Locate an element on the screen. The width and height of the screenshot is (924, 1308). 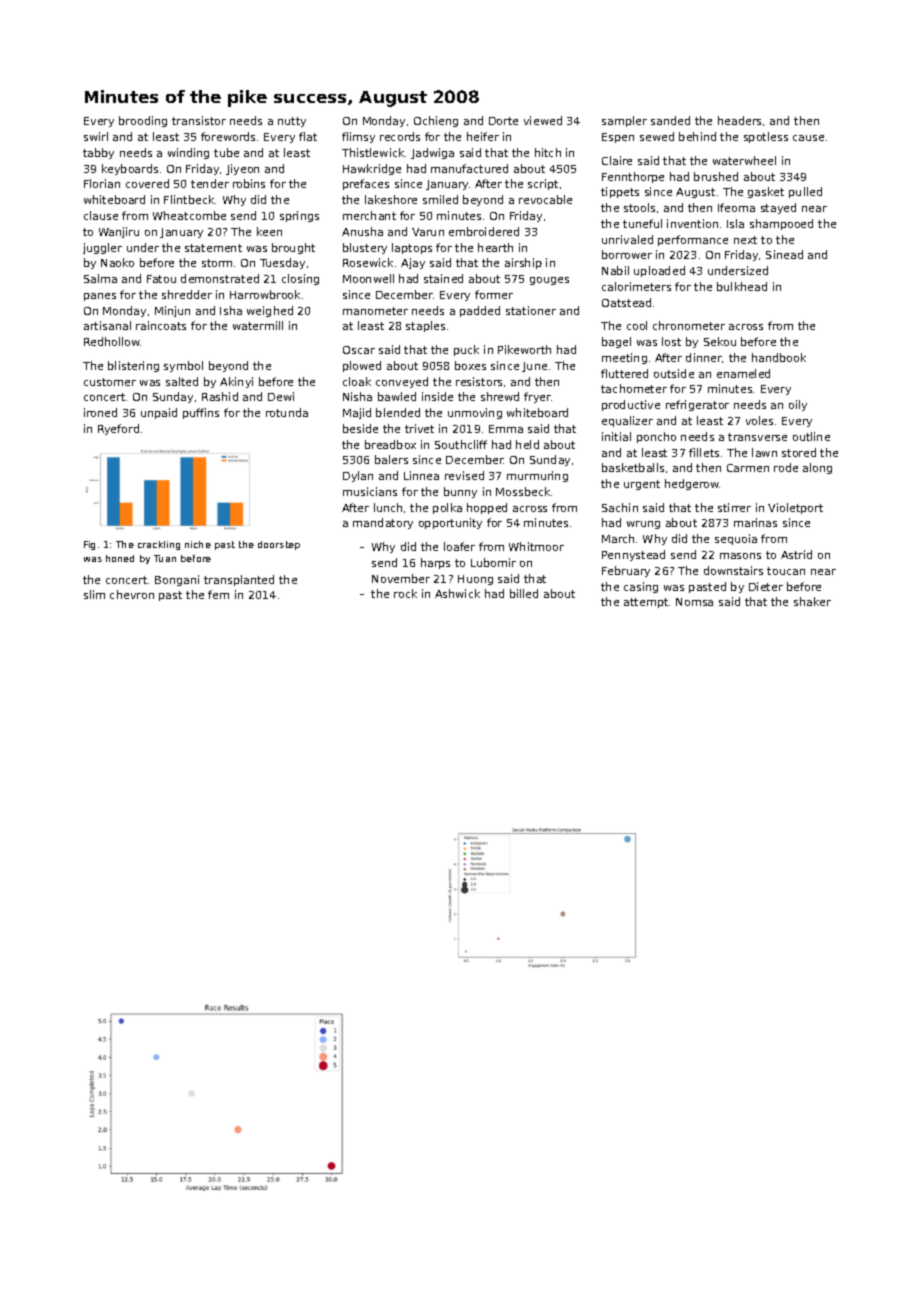
gasket is located at coordinates (766, 192).
